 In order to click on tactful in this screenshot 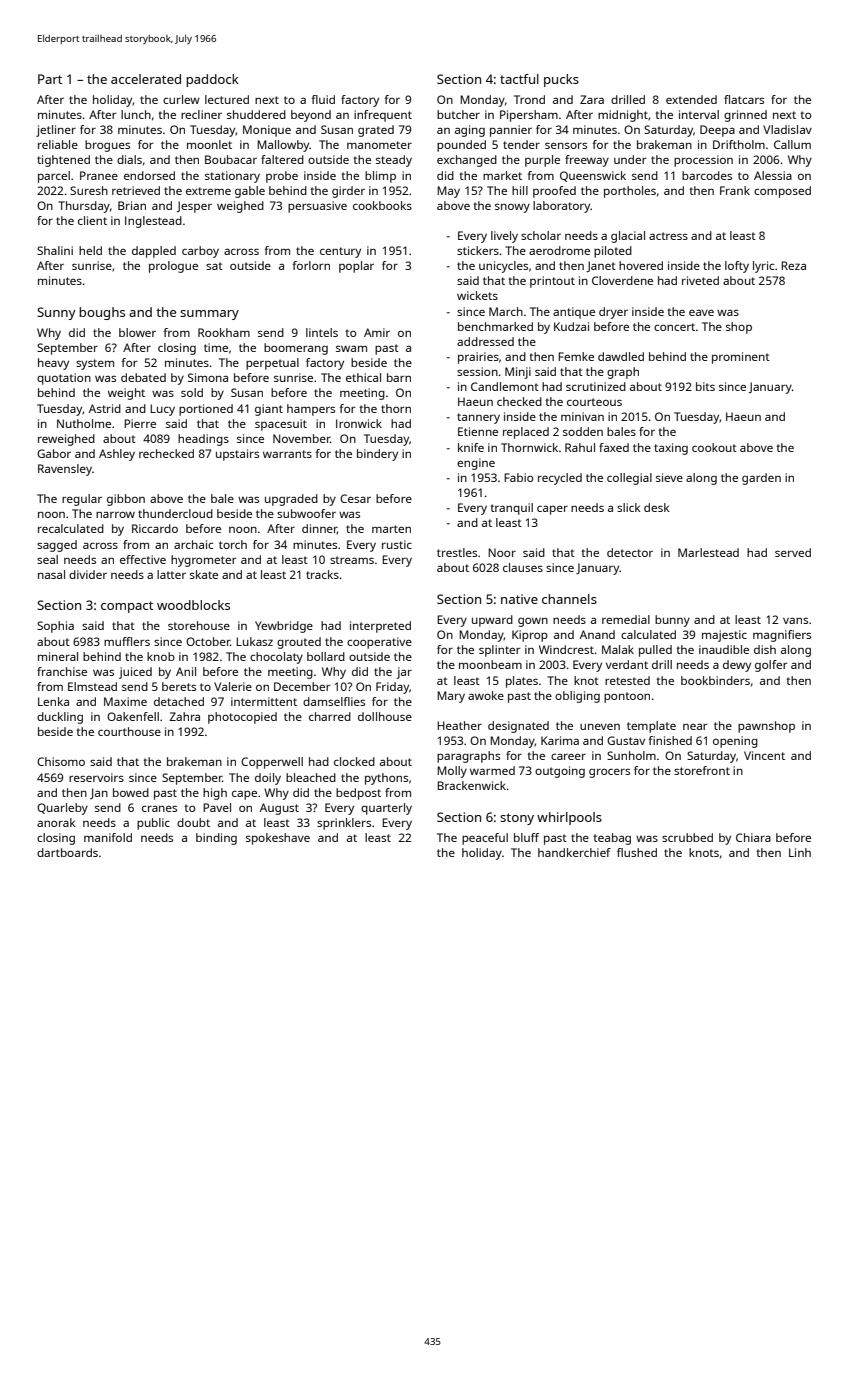, I will do `click(519, 79)`.
